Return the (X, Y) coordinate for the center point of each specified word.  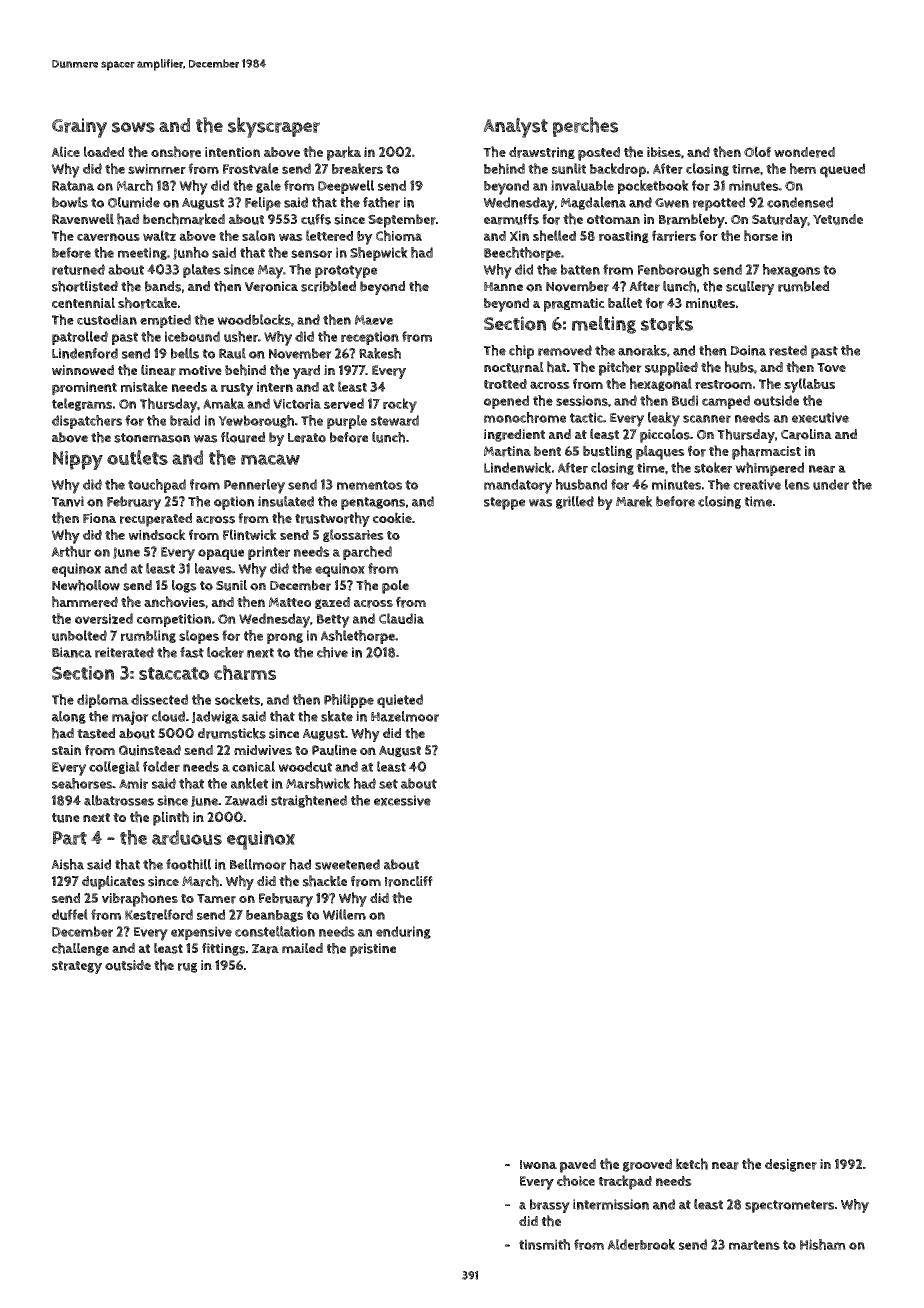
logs (184, 586)
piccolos (665, 436)
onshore (176, 152)
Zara (265, 949)
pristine (373, 950)
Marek (634, 501)
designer (791, 1165)
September (402, 221)
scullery (750, 288)
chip (521, 352)
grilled (575, 502)
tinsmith (544, 1244)
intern (275, 387)
